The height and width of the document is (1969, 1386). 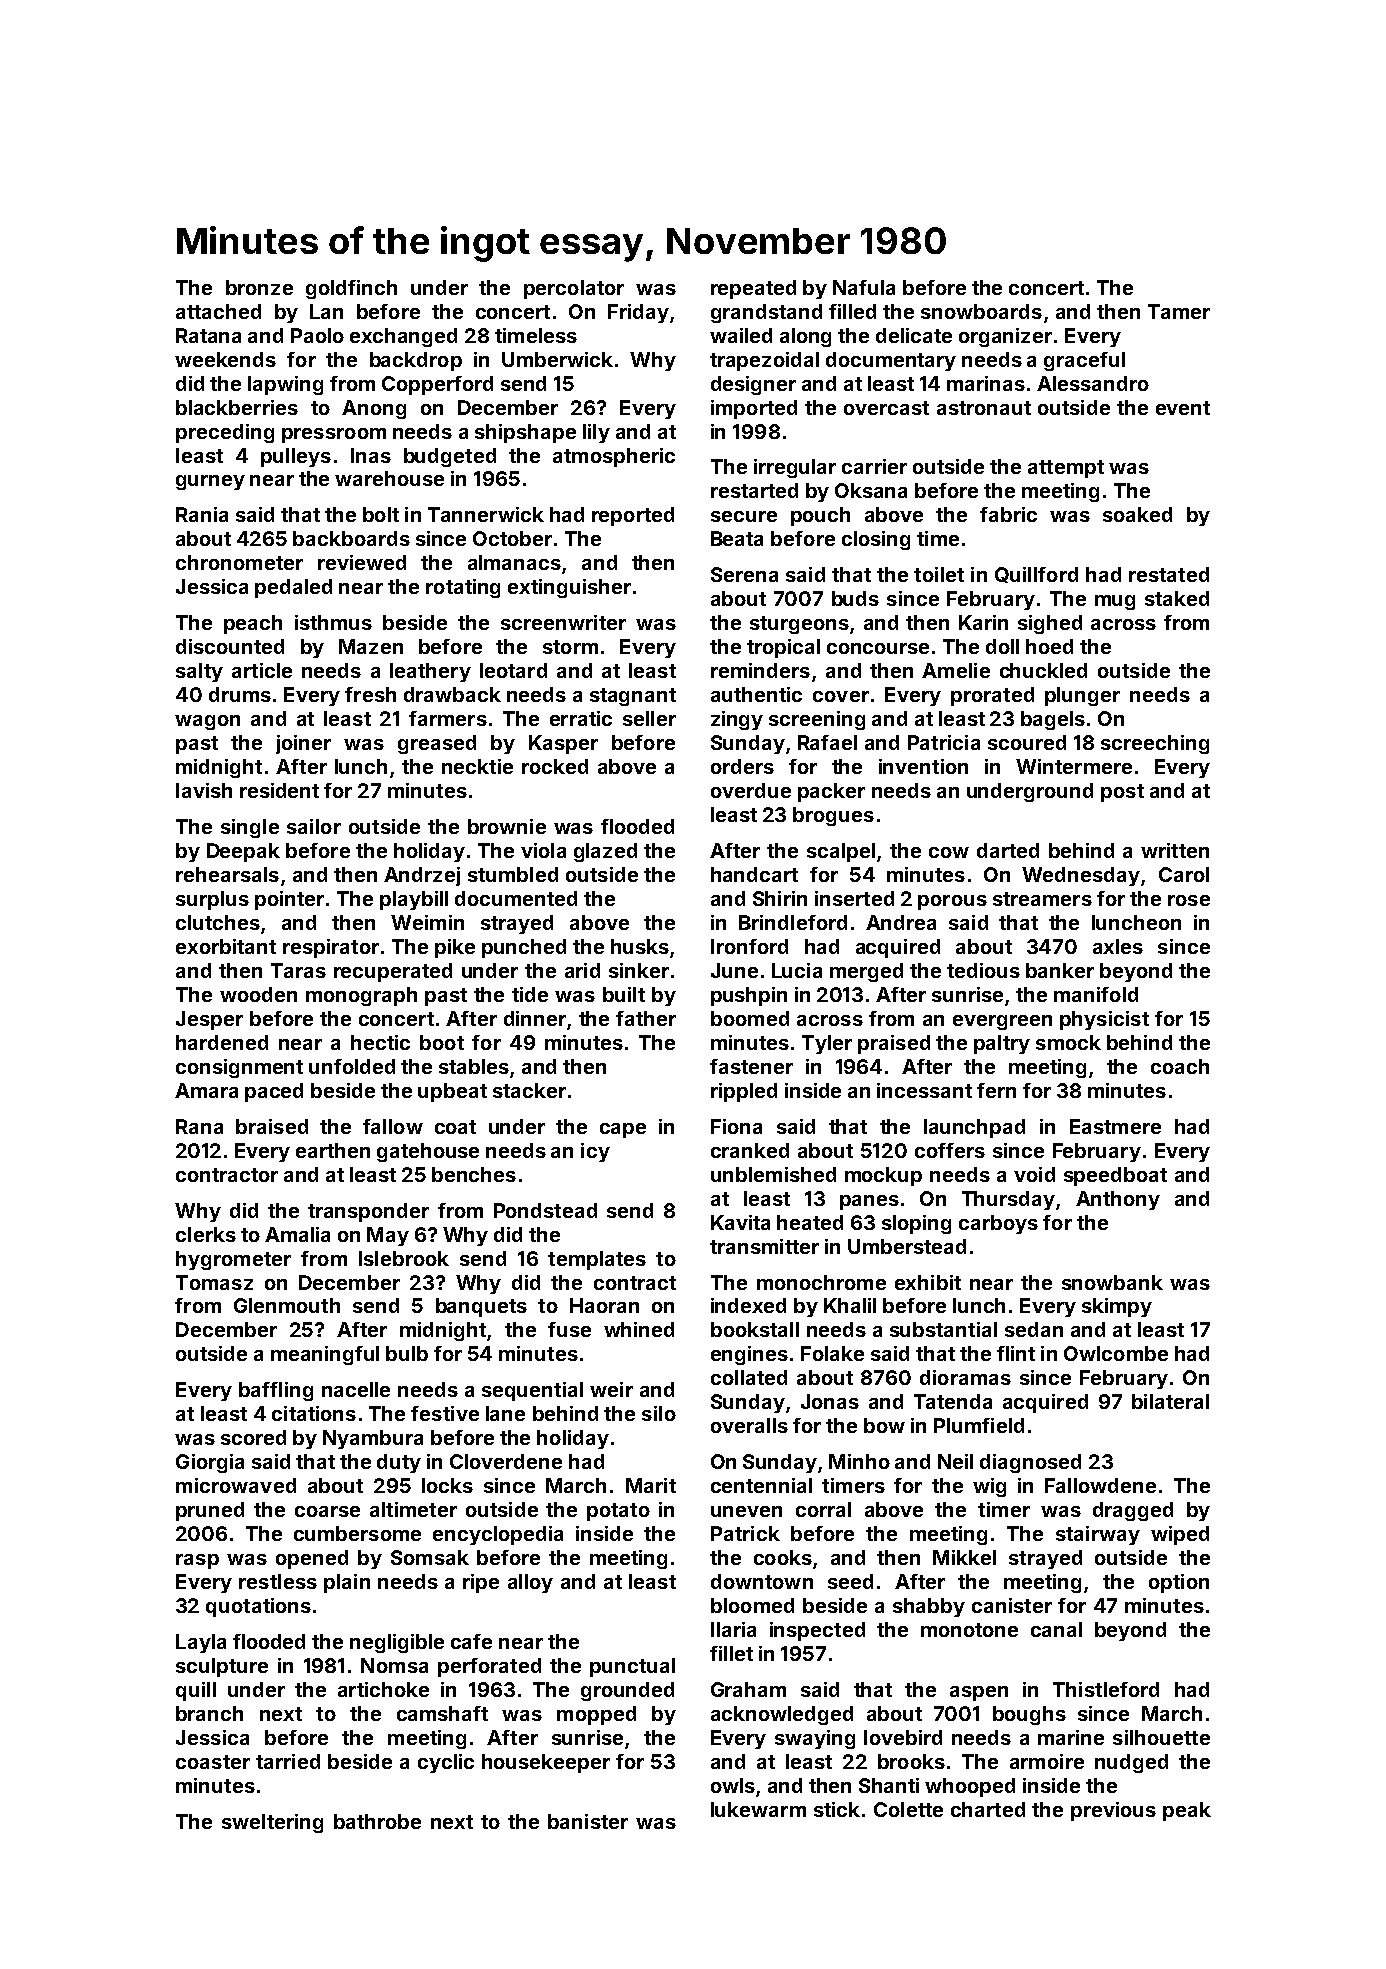 What do you see at coordinates (1115, 1176) in the document?
I see `speedboat` at bounding box center [1115, 1176].
